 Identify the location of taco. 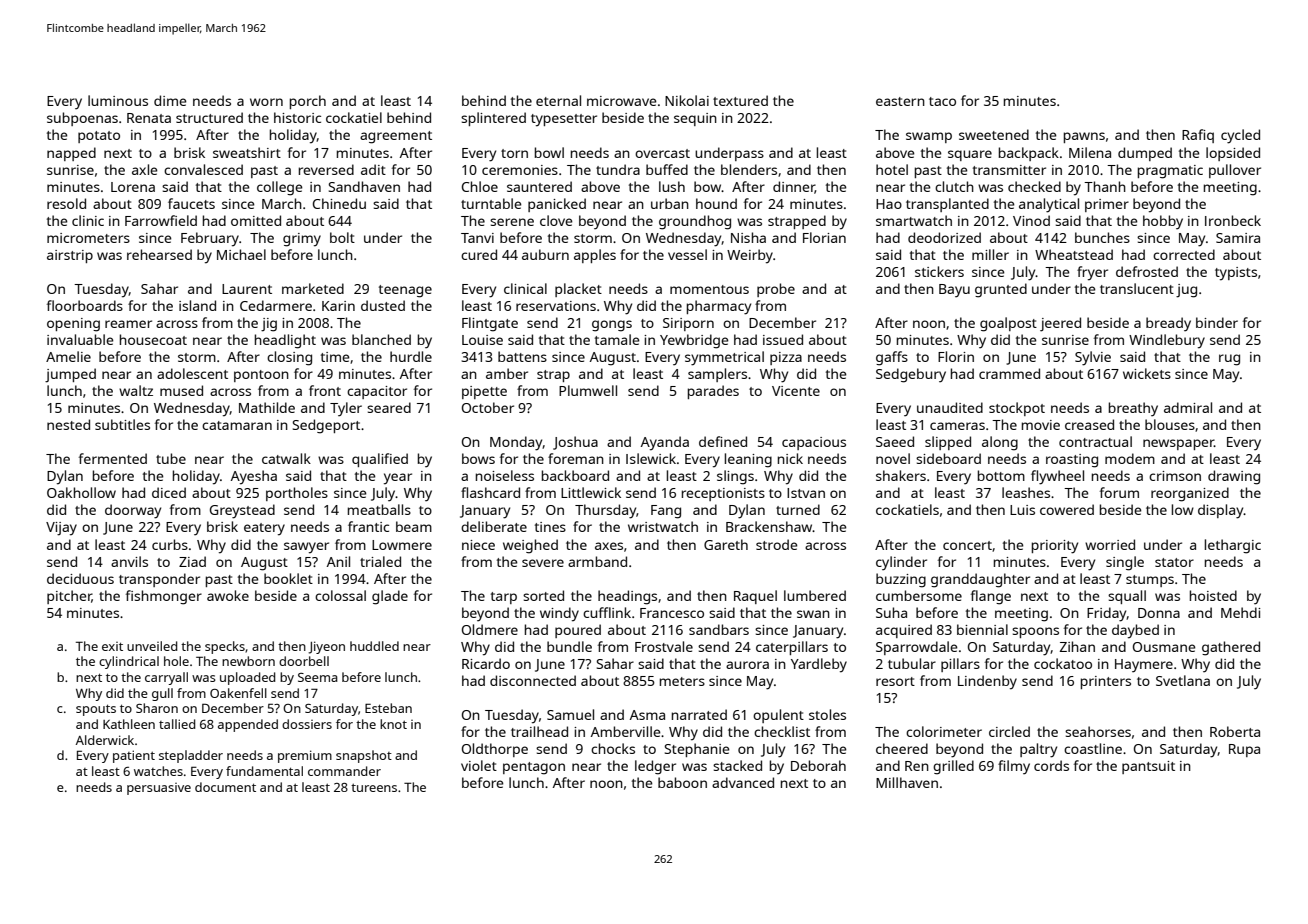
(942, 101).
